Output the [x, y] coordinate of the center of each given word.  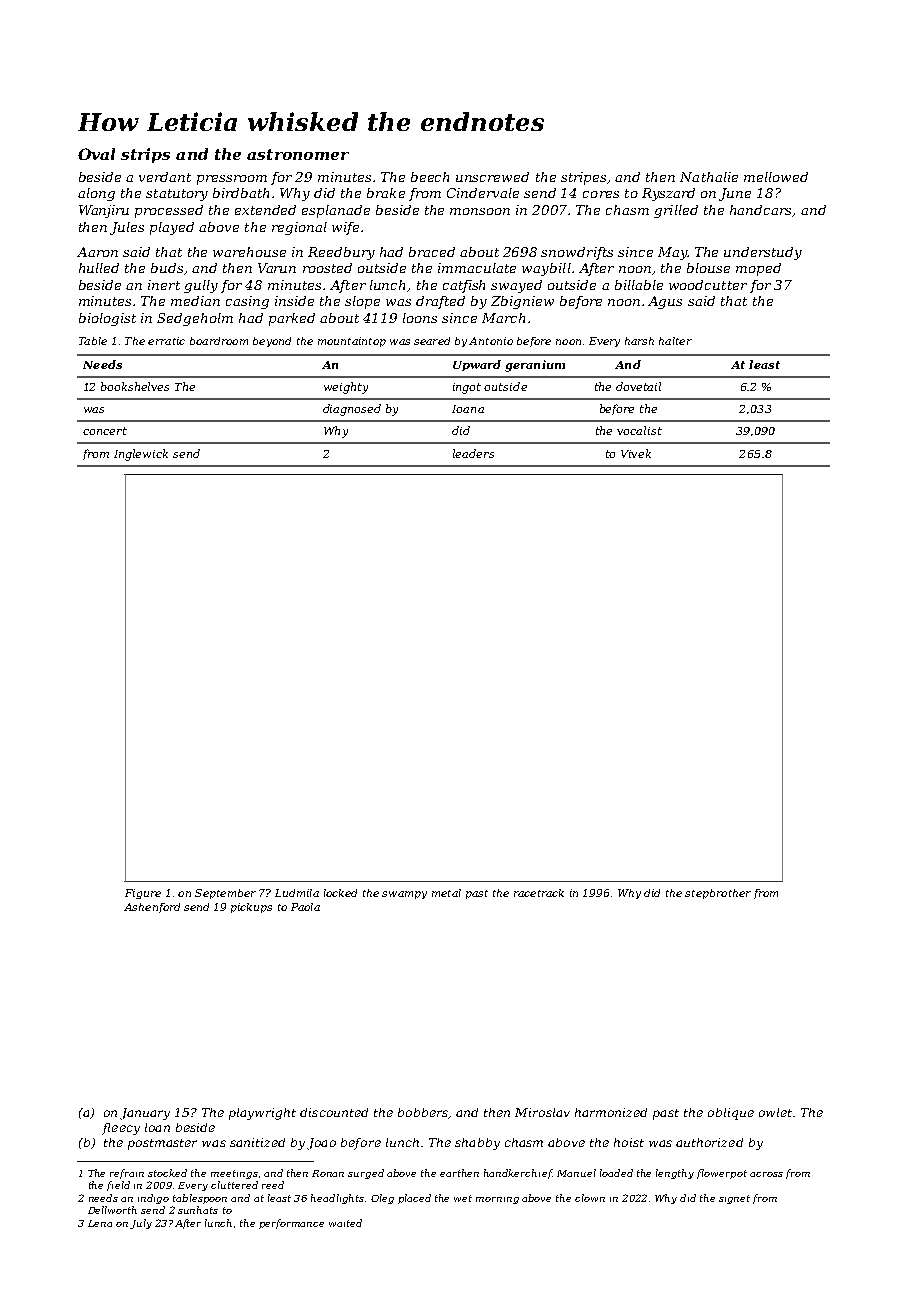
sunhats [198, 1210]
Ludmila [297, 893]
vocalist [639, 430]
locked [340, 893]
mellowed [776, 177]
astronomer [298, 154]
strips [145, 155]
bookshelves [135, 386]
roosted [327, 268]
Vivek [636, 453]
